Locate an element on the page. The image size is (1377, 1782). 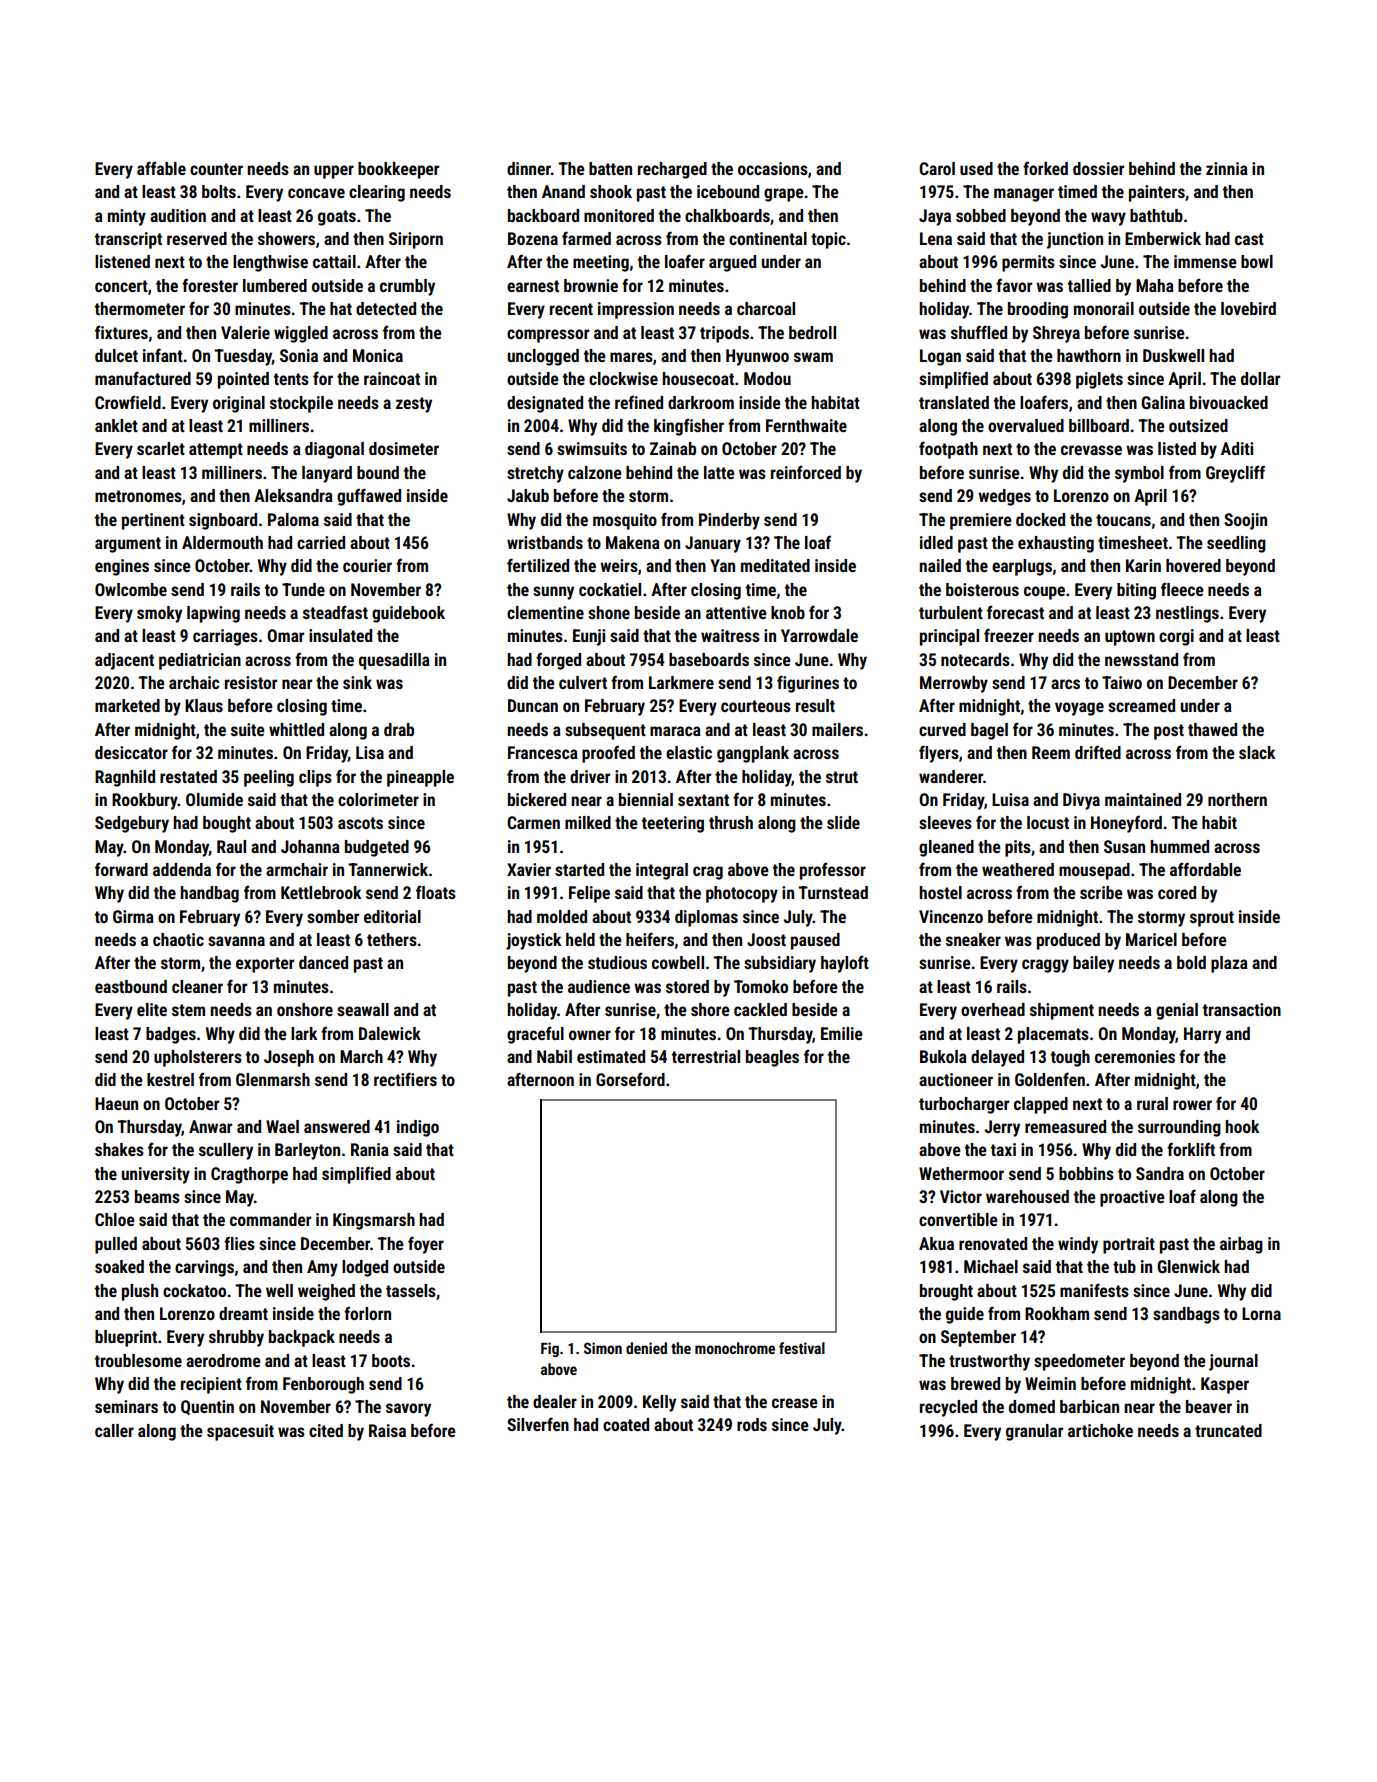
affordable is located at coordinates (1205, 869).
